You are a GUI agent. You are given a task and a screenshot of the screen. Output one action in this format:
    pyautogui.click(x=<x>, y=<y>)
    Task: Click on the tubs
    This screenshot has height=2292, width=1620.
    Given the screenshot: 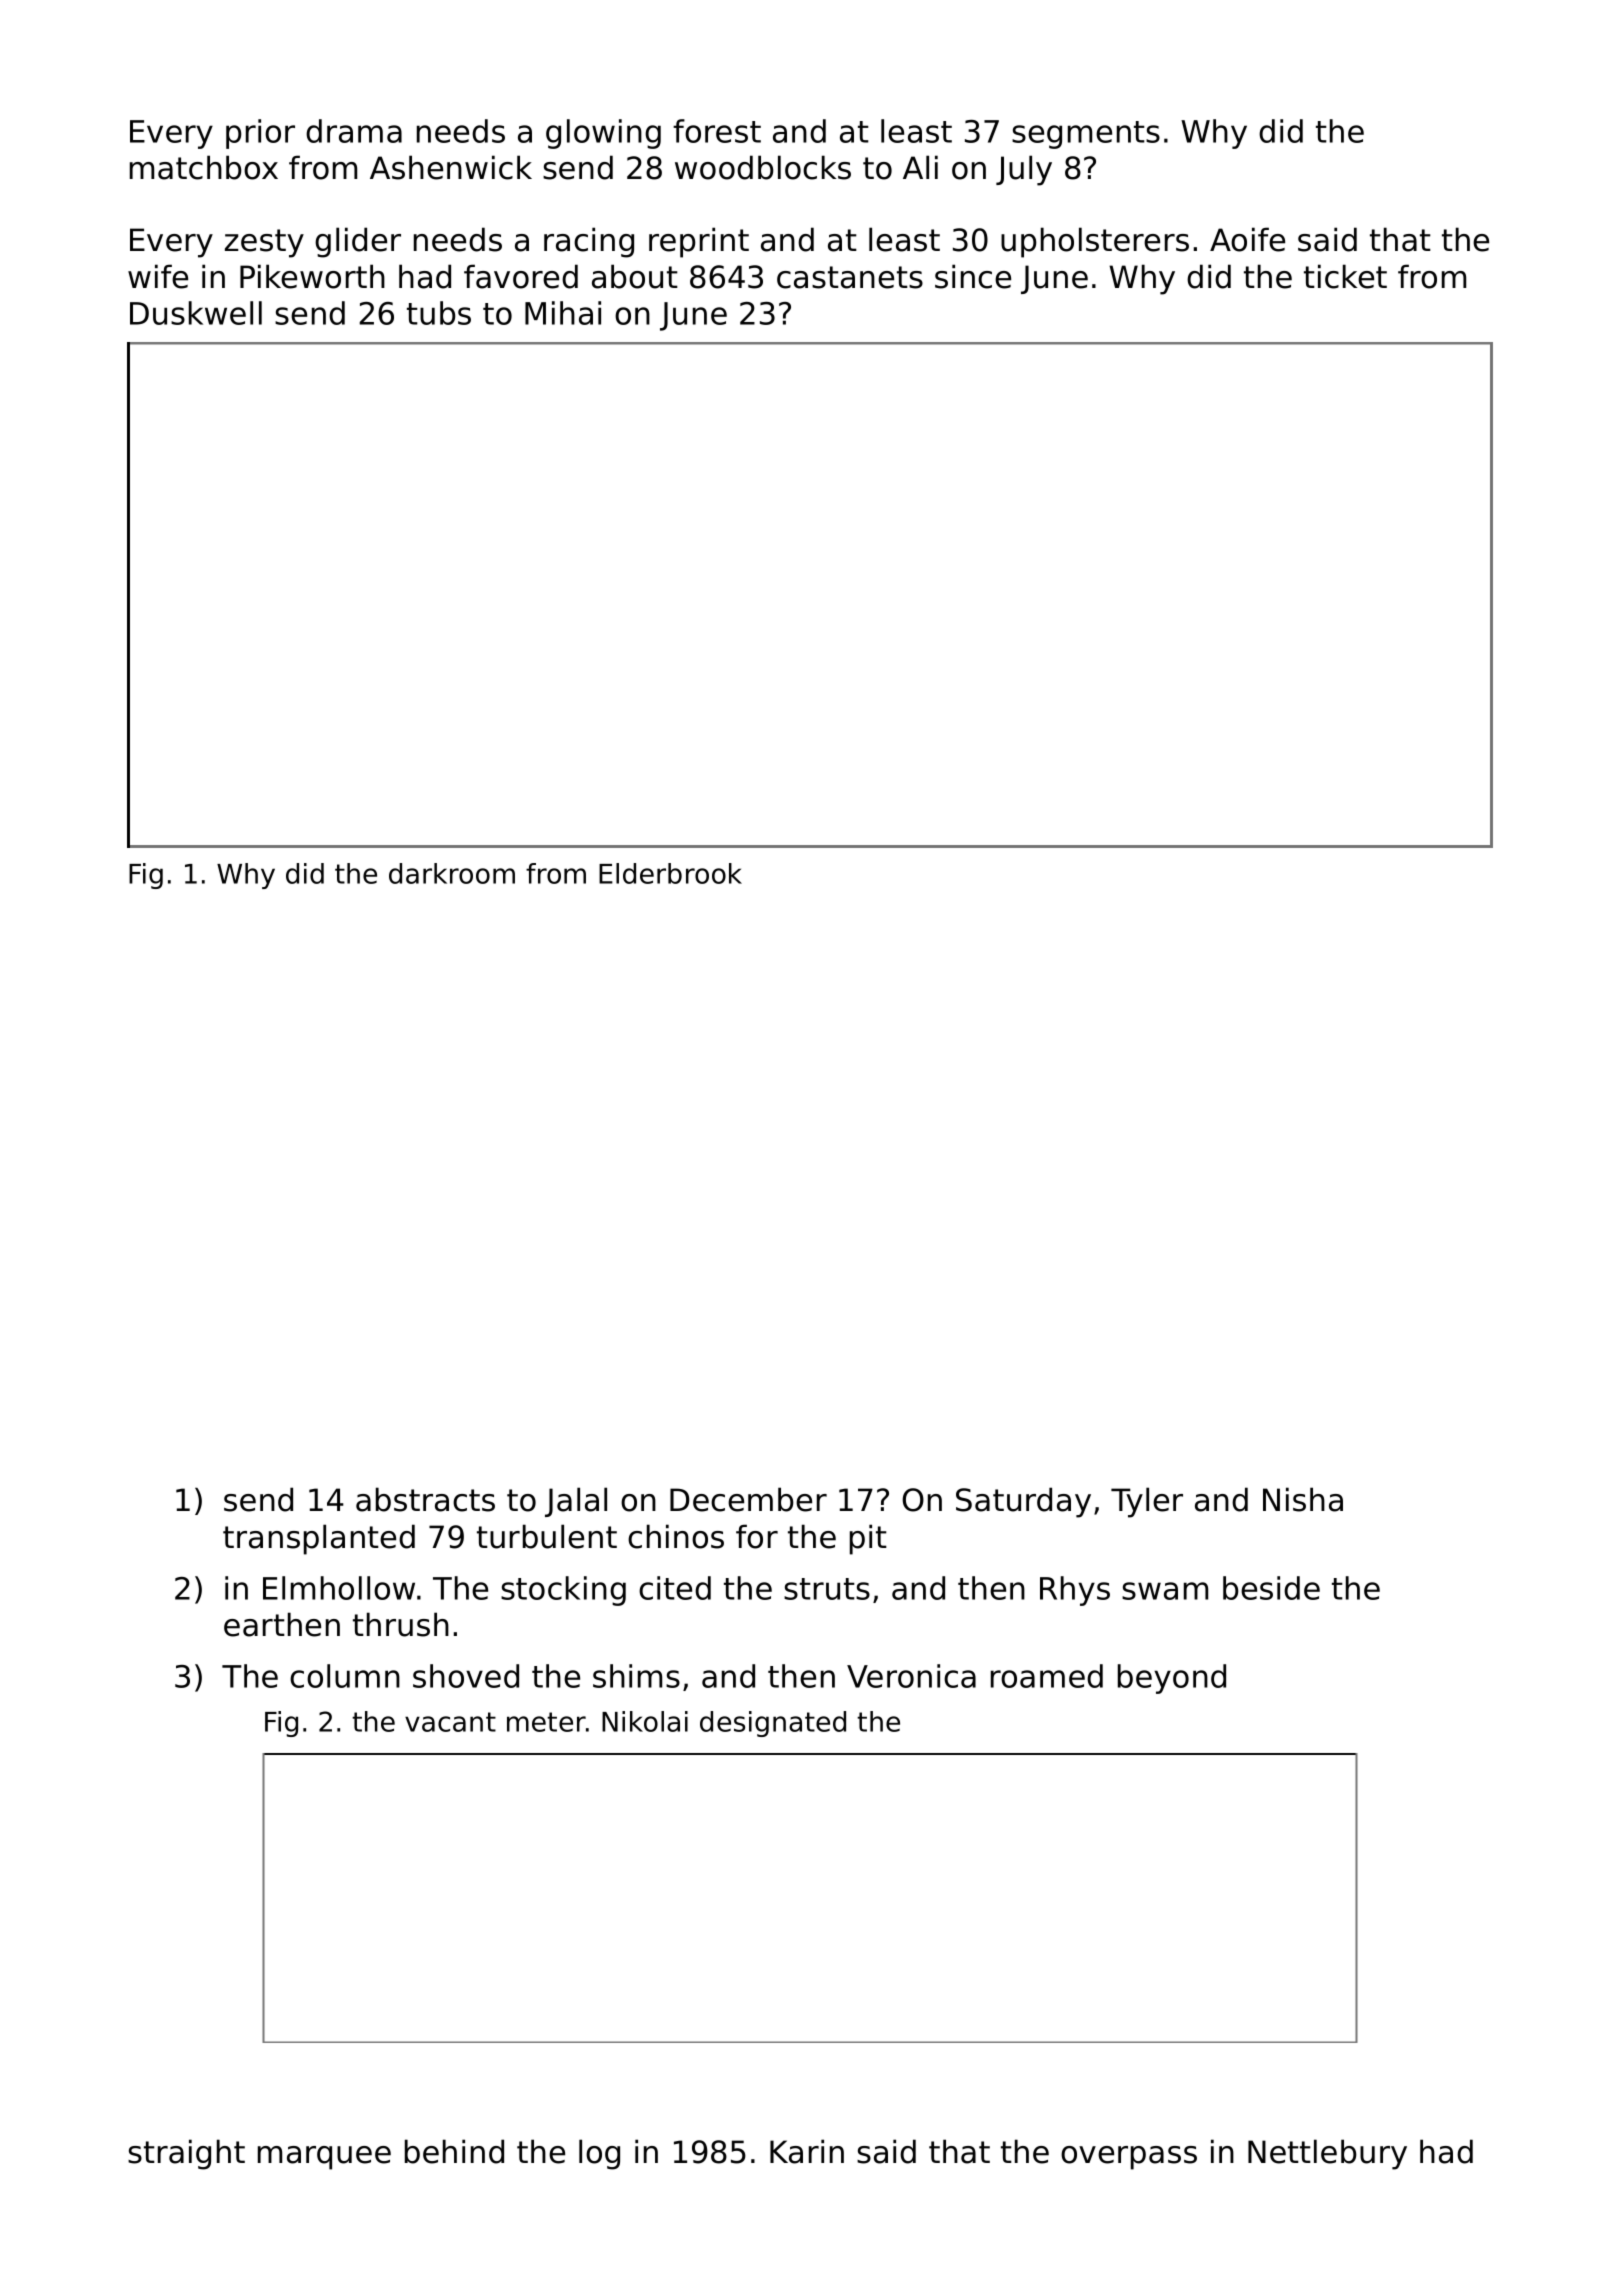 What is the action you would take?
    pyautogui.click(x=439, y=313)
